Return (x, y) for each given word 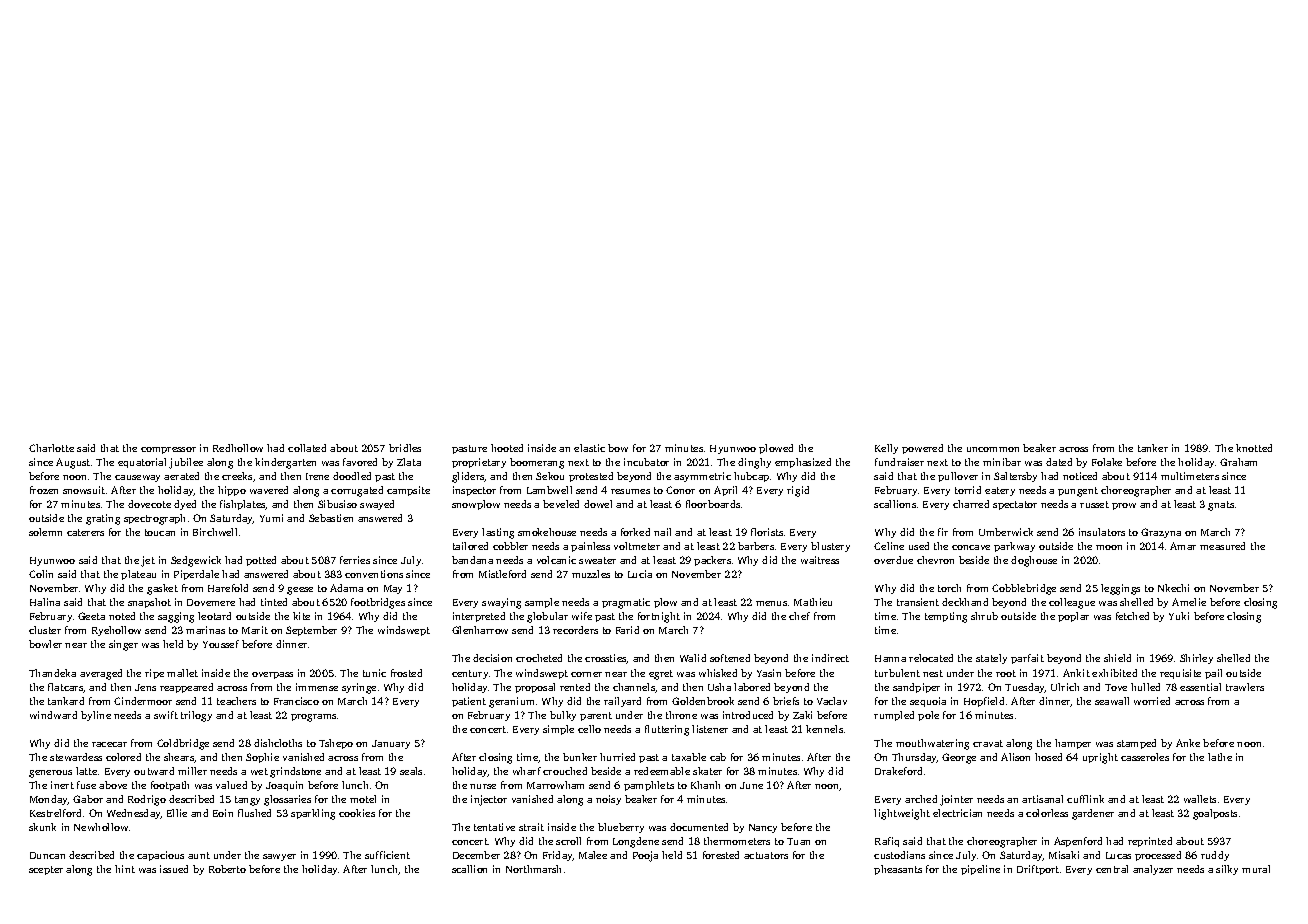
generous (50, 774)
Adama (346, 588)
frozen (44, 490)
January (391, 744)
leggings (1120, 589)
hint (125, 869)
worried (1152, 701)
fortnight (659, 617)
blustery (830, 547)
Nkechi (1173, 588)
